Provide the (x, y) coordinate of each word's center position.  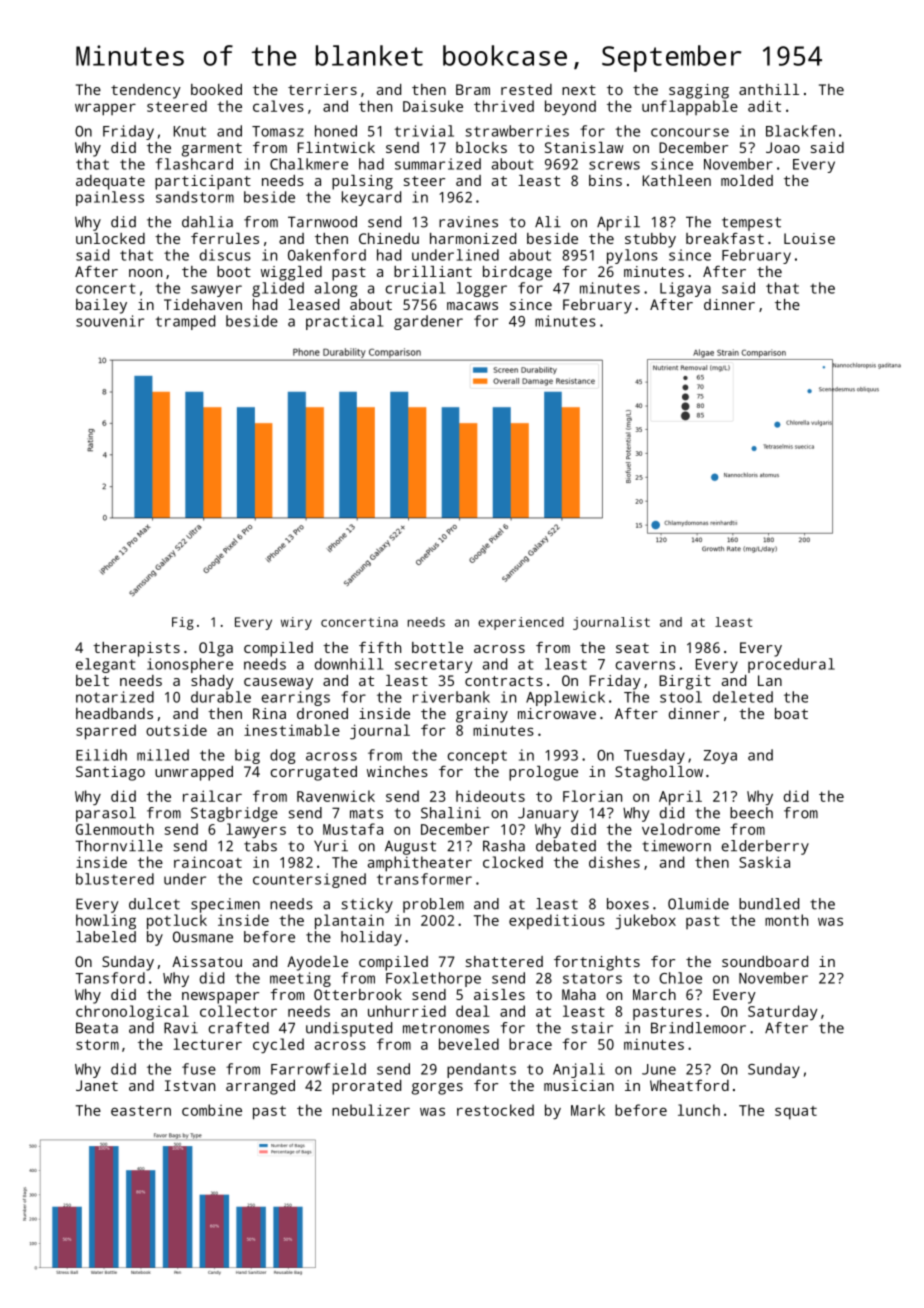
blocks (481, 147)
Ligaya (685, 289)
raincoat (208, 862)
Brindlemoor (698, 1028)
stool (681, 697)
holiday (371, 938)
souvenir (110, 321)
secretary (433, 666)
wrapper (105, 109)
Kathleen (677, 180)
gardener (428, 322)
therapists (136, 649)
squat (796, 1113)
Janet (97, 1085)
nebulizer (371, 1110)
